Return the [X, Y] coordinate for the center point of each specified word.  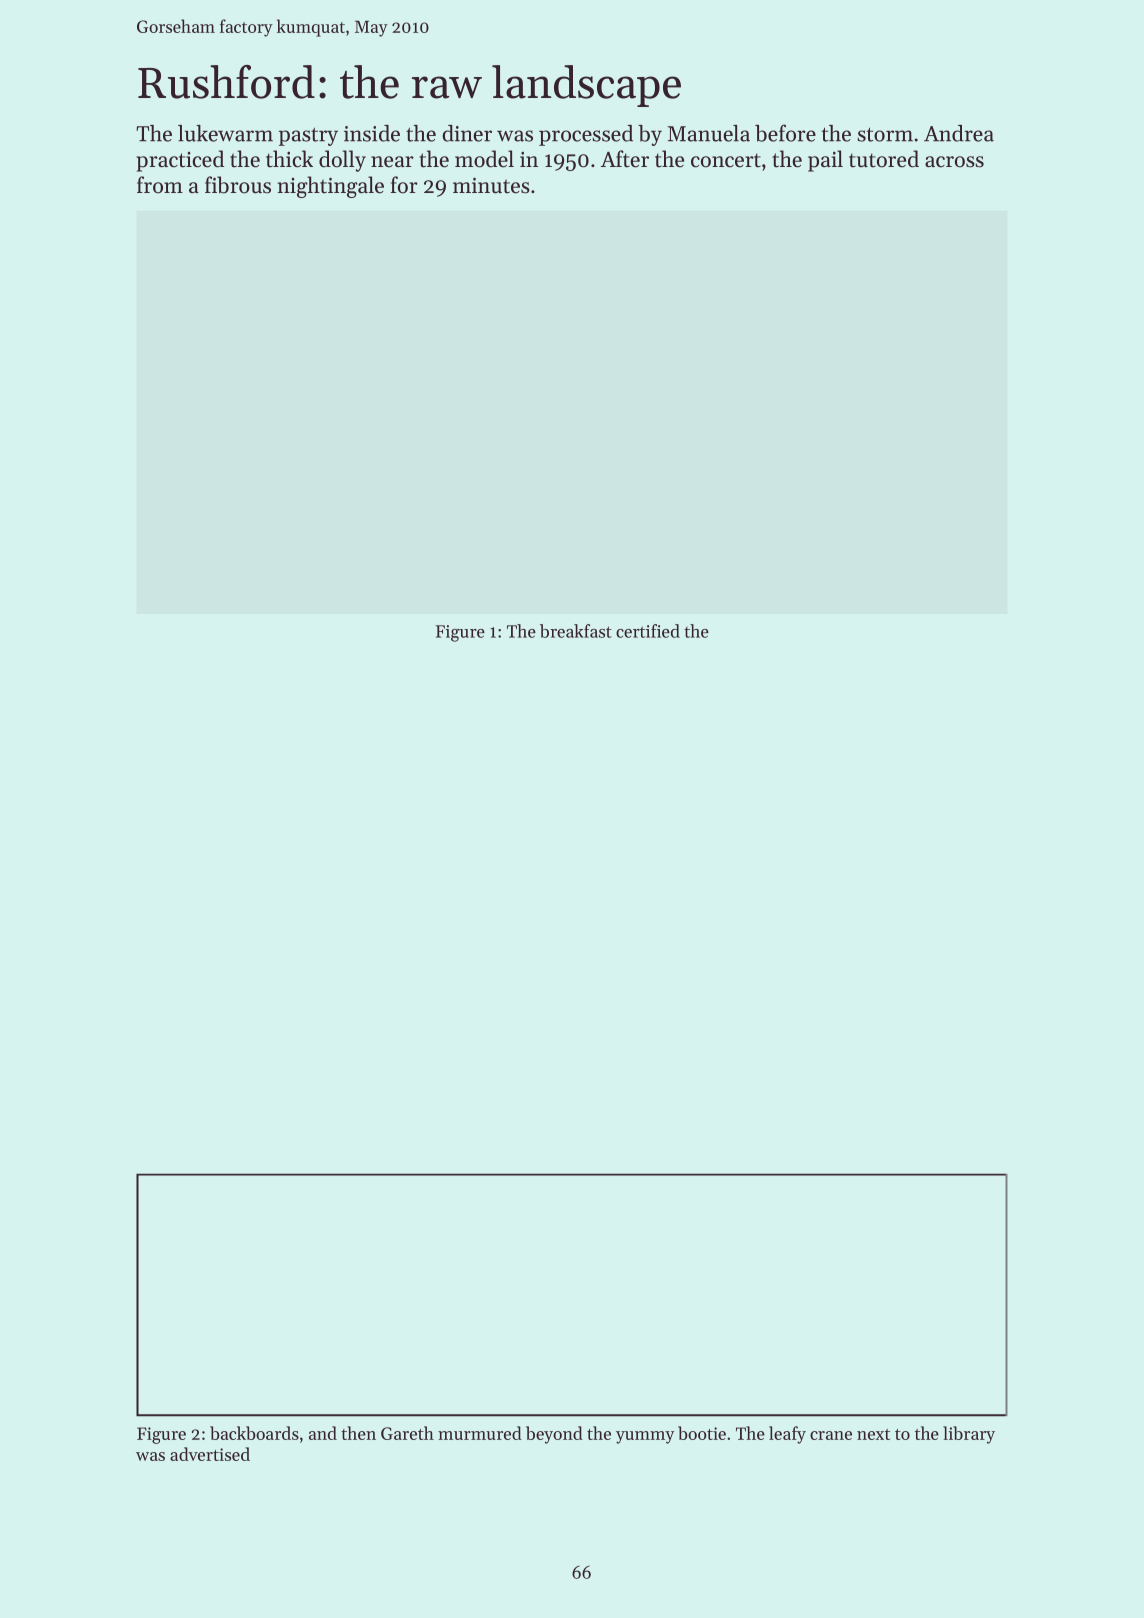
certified [648, 631]
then [358, 1433]
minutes [491, 185]
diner [467, 133]
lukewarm [225, 133]
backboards [254, 1433]
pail [825, 161]
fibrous [238, 185]
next [873, 1434]
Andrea [959, 133]
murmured [480, 1433]
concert [726, 160]
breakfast [576, 631]
